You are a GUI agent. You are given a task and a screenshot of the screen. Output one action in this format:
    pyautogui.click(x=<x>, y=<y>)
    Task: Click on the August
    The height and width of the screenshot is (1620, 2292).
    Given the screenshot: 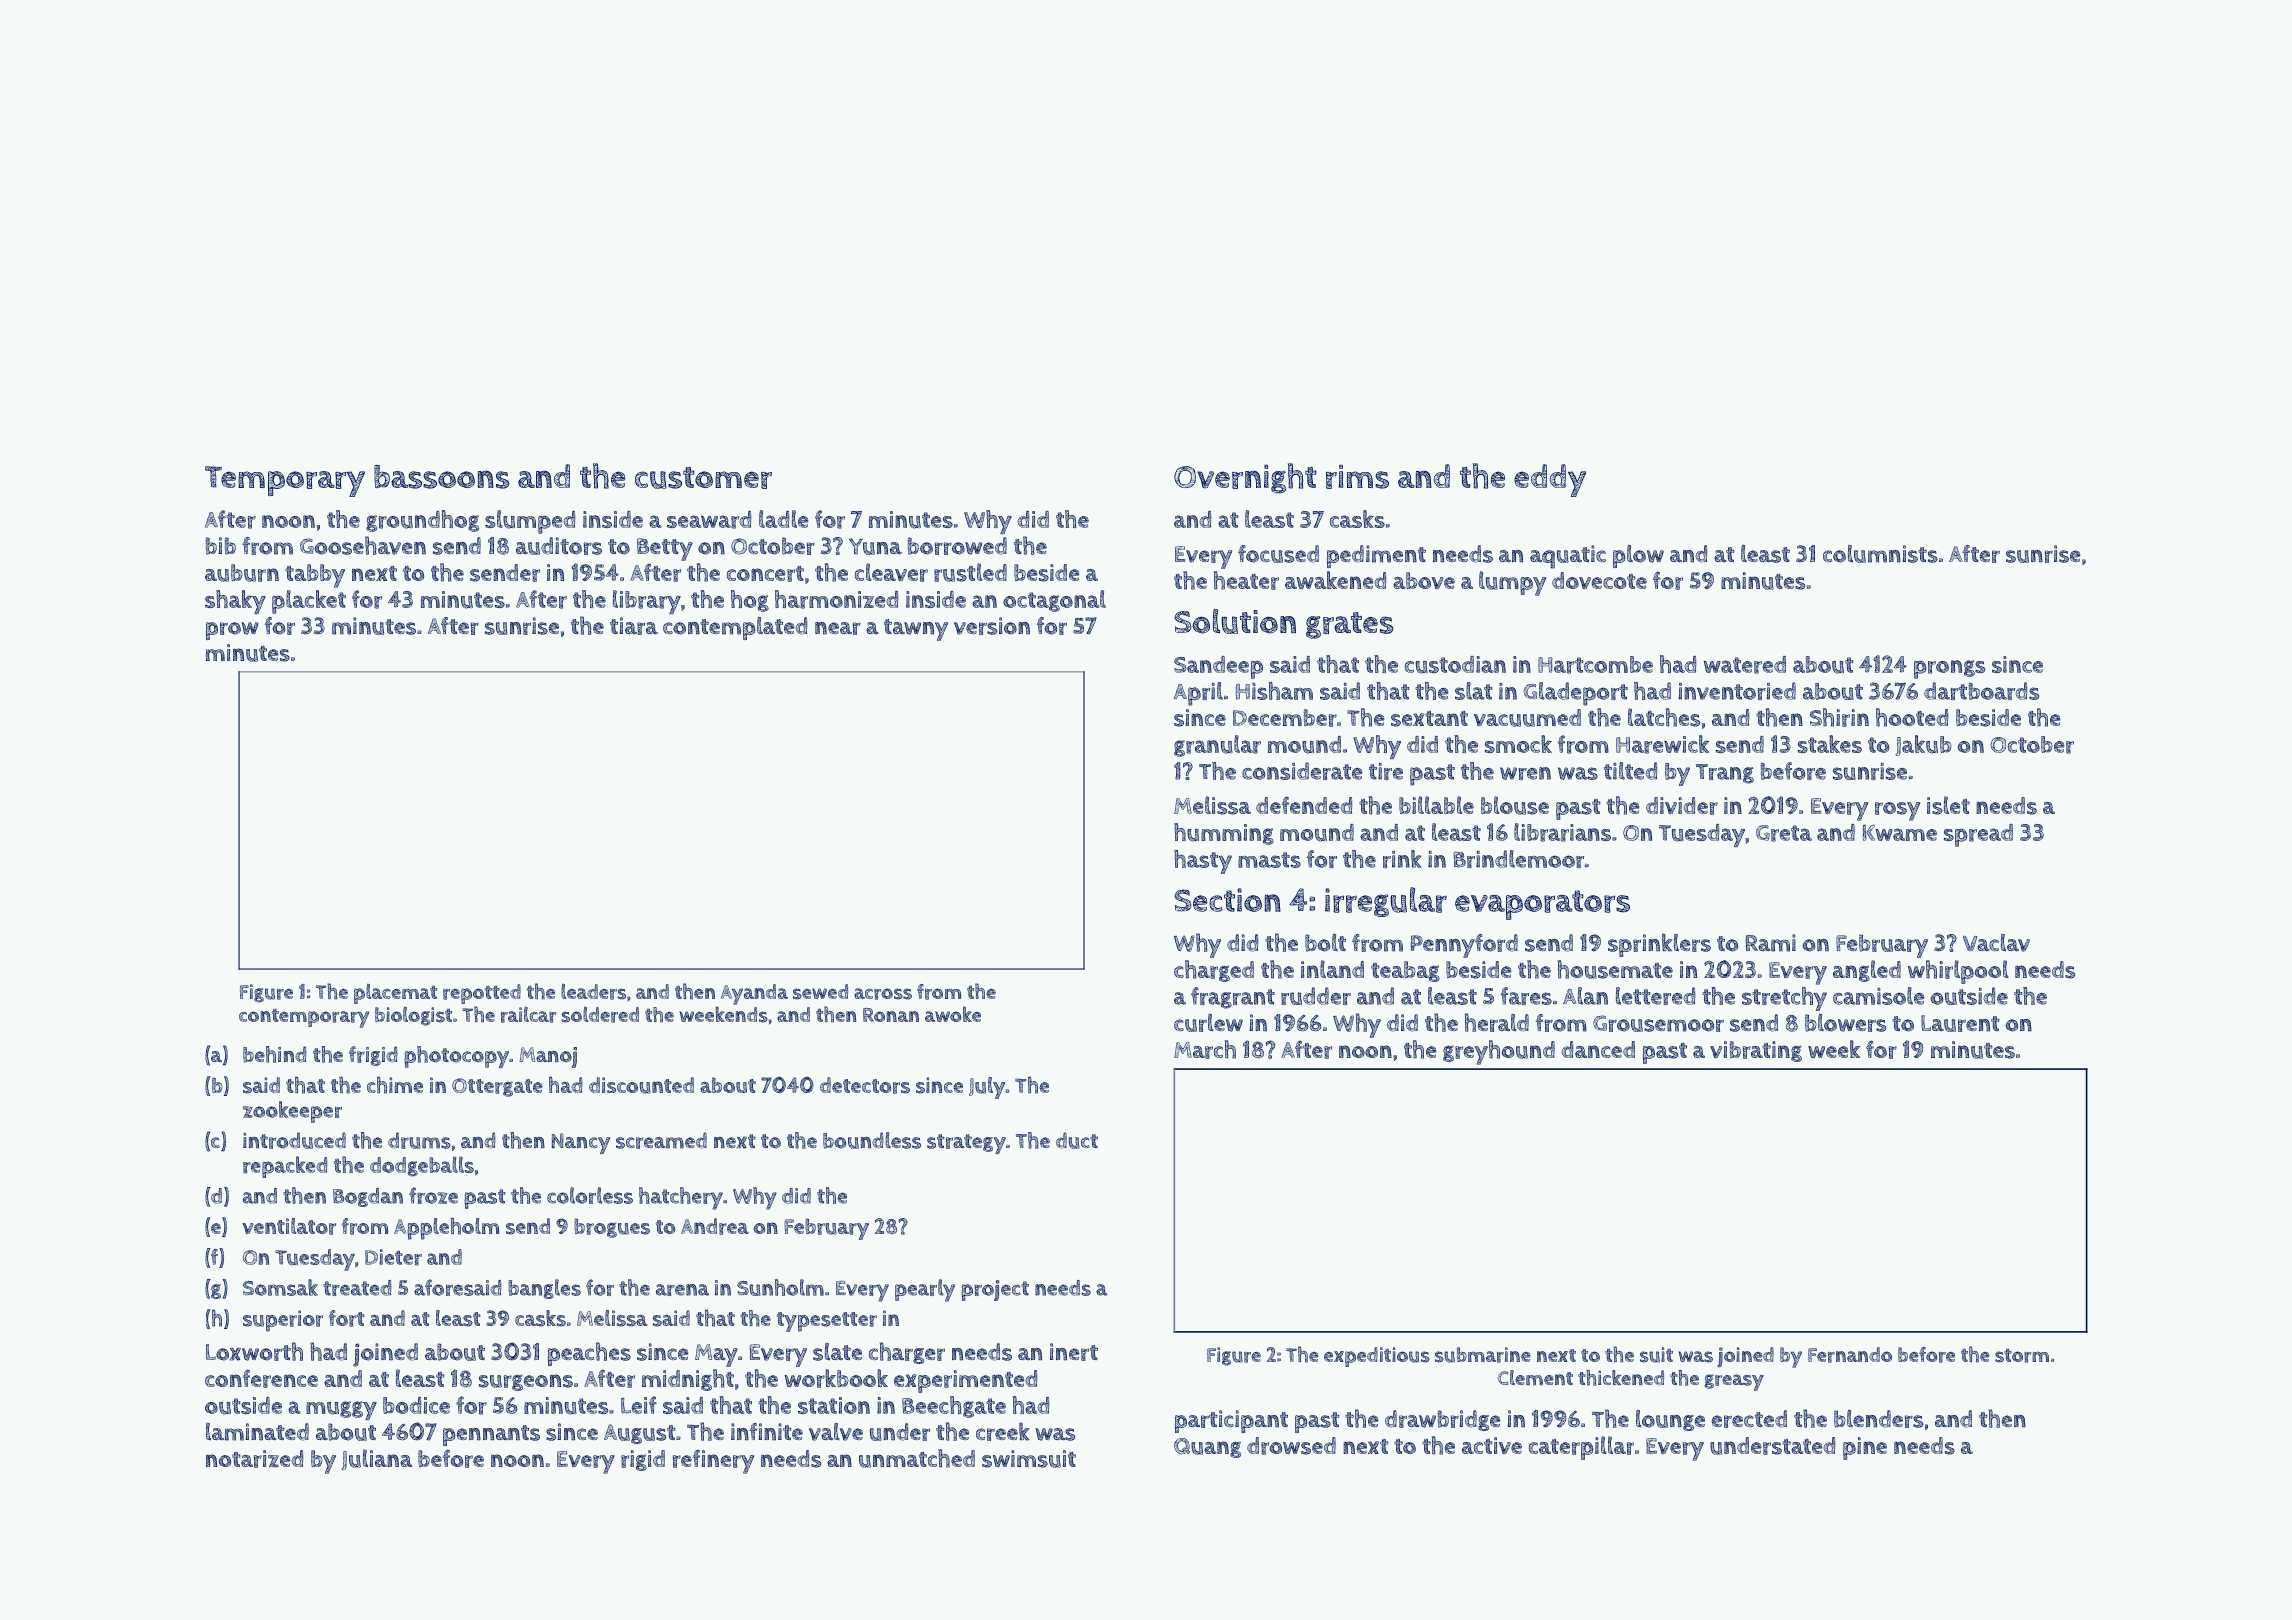 What is the action you would take?
    pyautogui.click(x=639, y=1434)
